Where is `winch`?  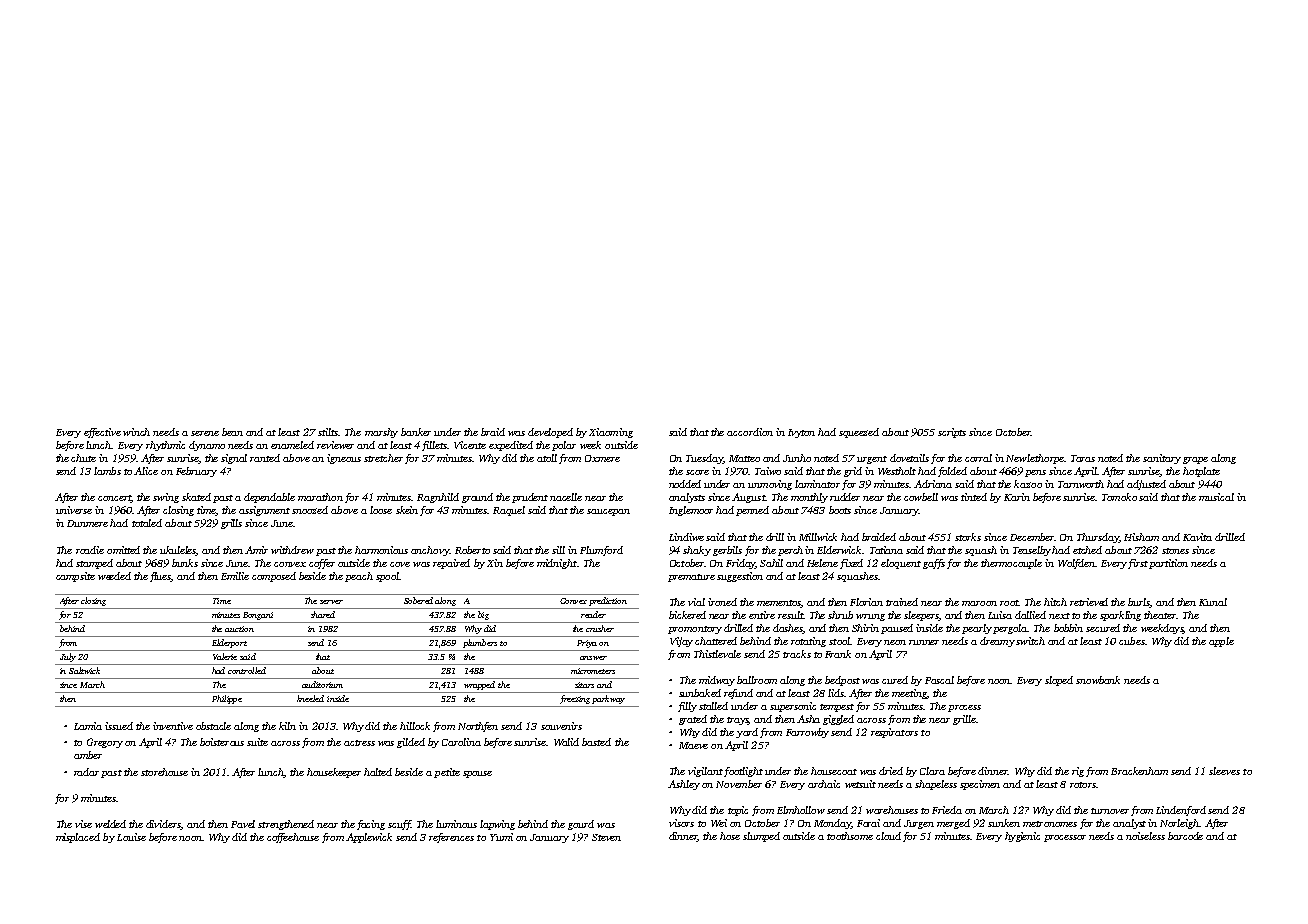
winch is located at coordinates (136, 432).
